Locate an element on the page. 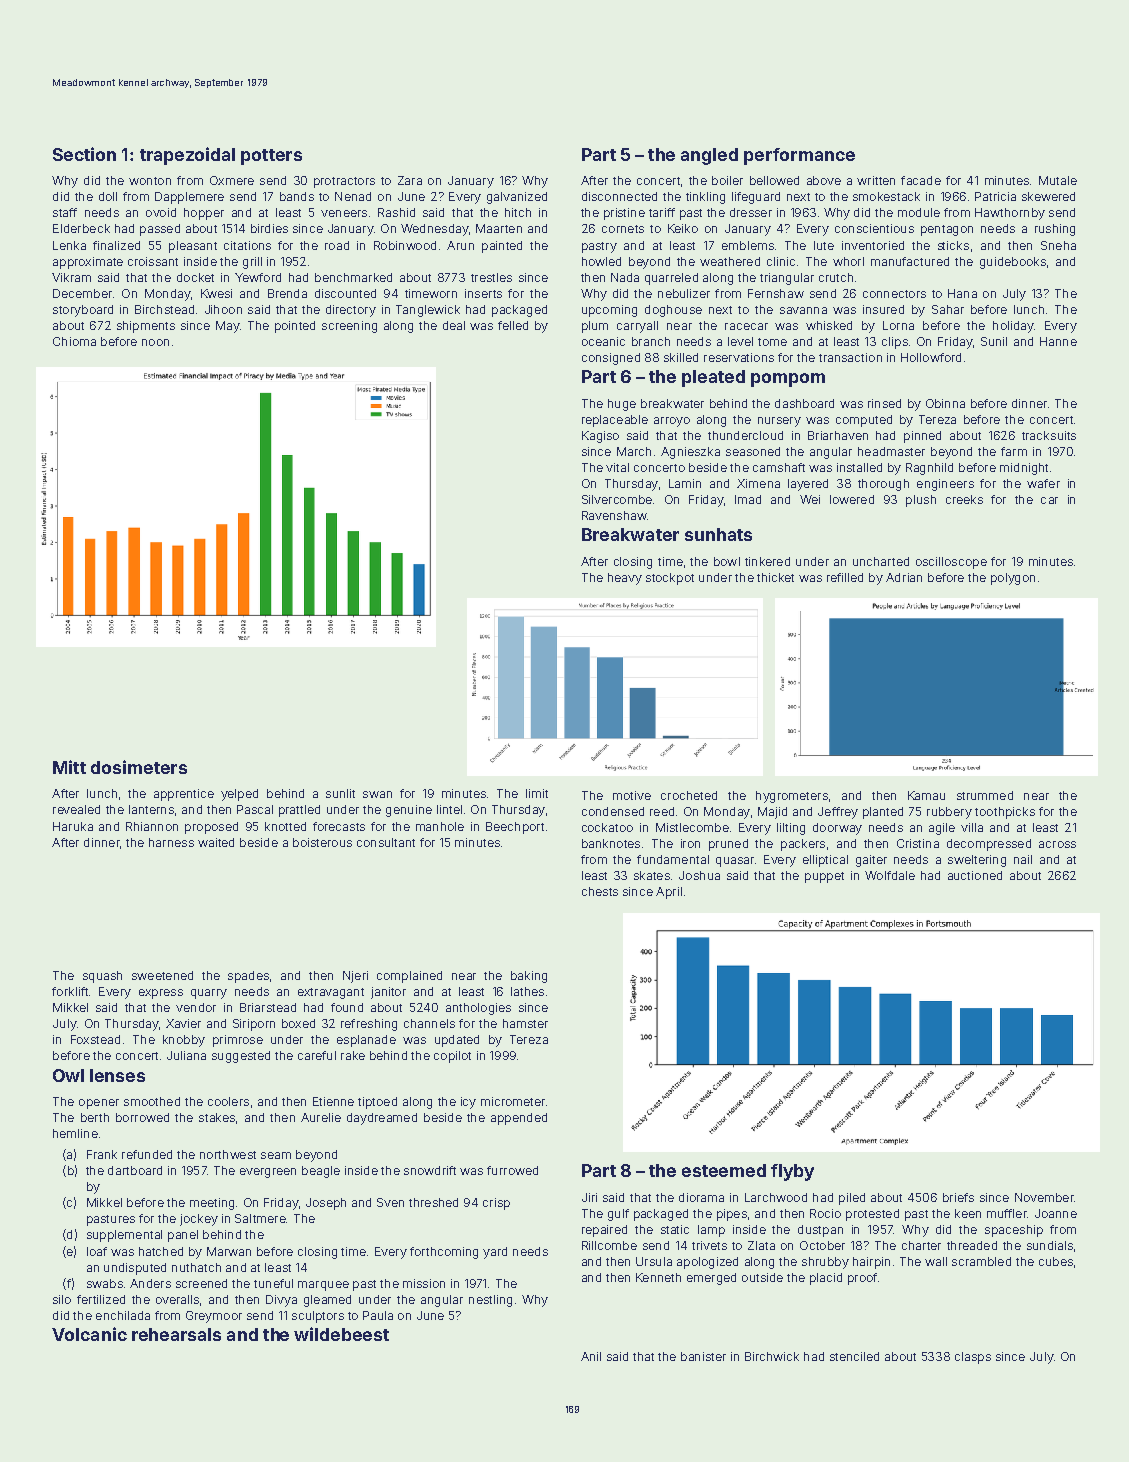 This page has height=1462, width=1129. pleated is located at coordinates (713, 378).
